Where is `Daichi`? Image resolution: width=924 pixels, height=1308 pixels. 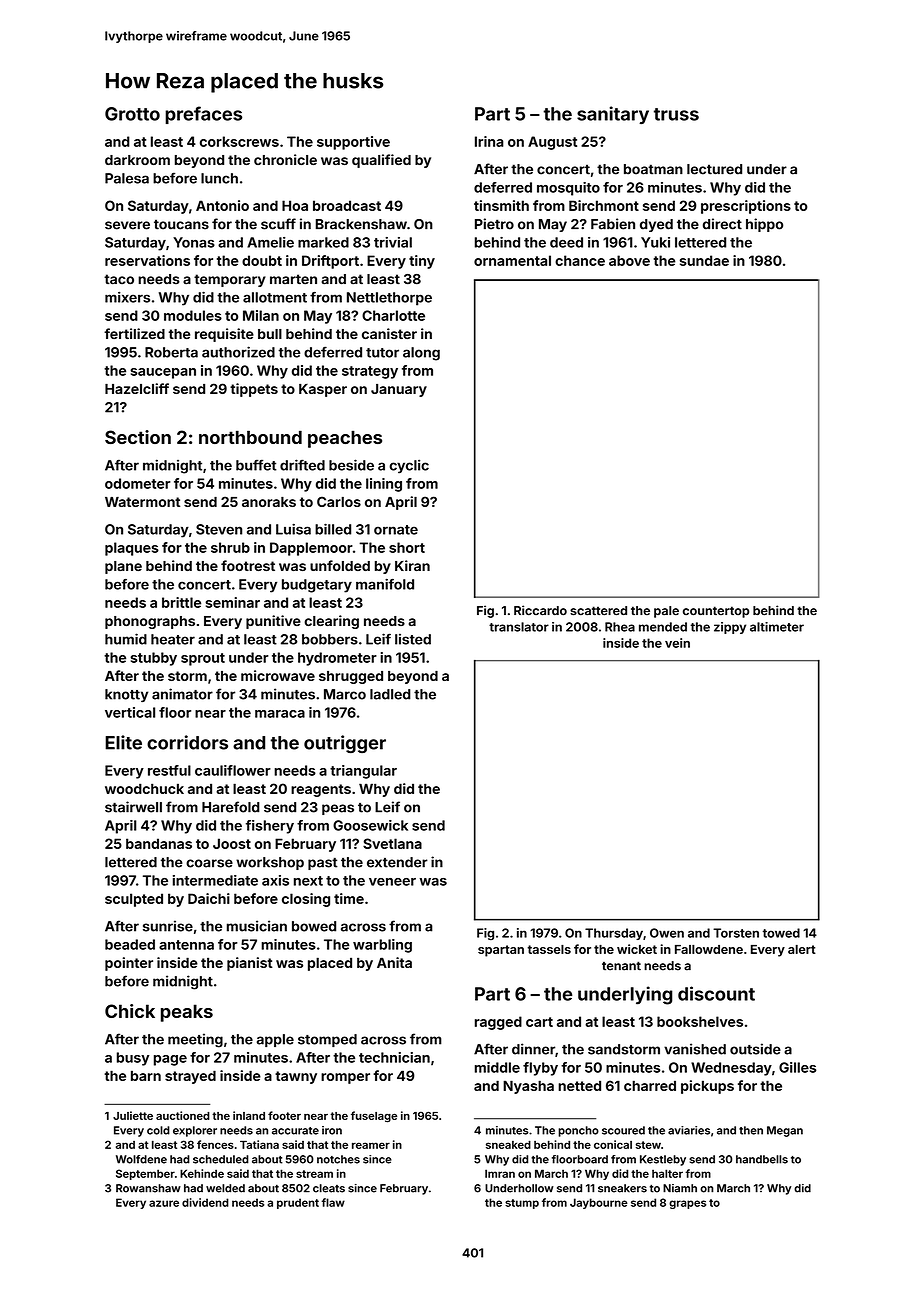 Daichi is located at coordinates (209, 898).
